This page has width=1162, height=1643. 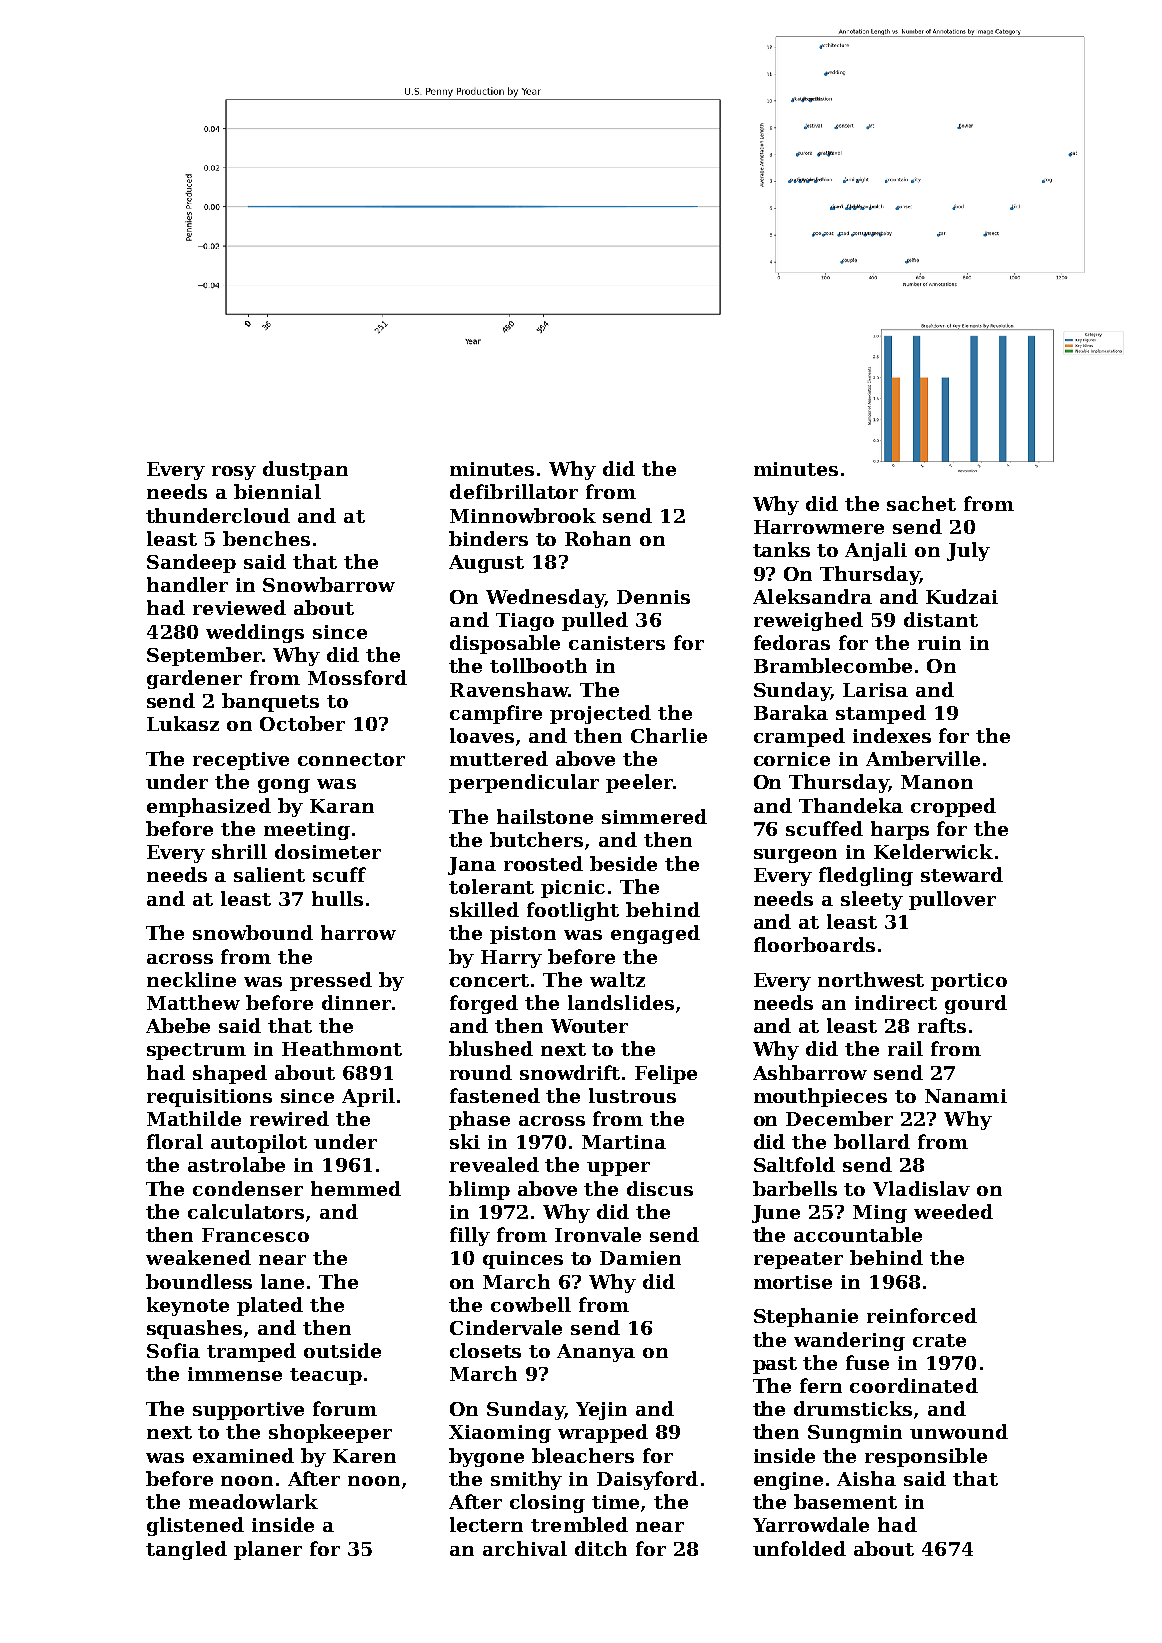 What do you see at coordinates (234, 473) in the page?
I see `rosy` at bounding box center [234, 473].
